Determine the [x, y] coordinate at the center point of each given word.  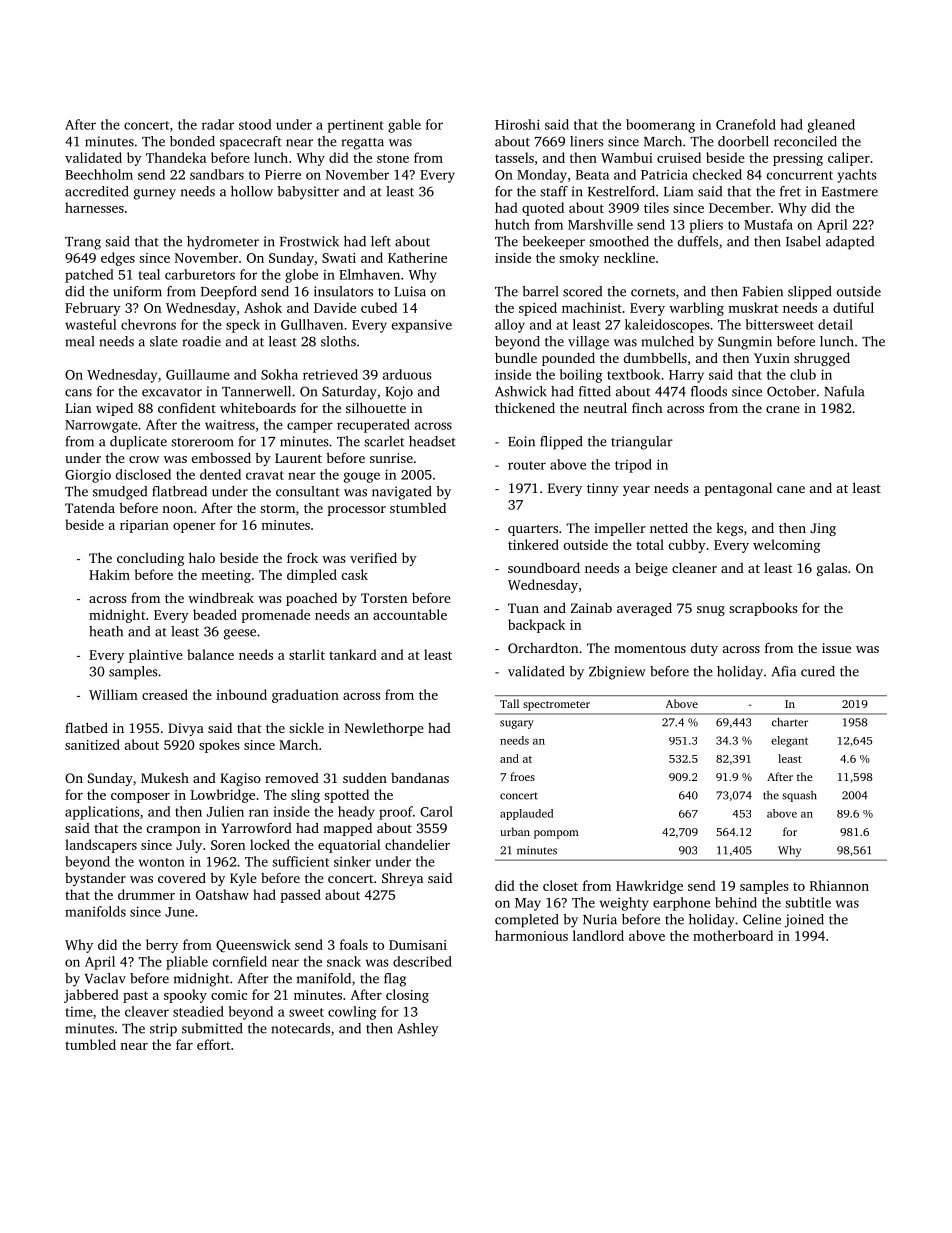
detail [835, 324]
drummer [146, 894]
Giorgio [88, 476]
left [381, 241]
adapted [850, 243]
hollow [252, 191]
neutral [605, 407]
